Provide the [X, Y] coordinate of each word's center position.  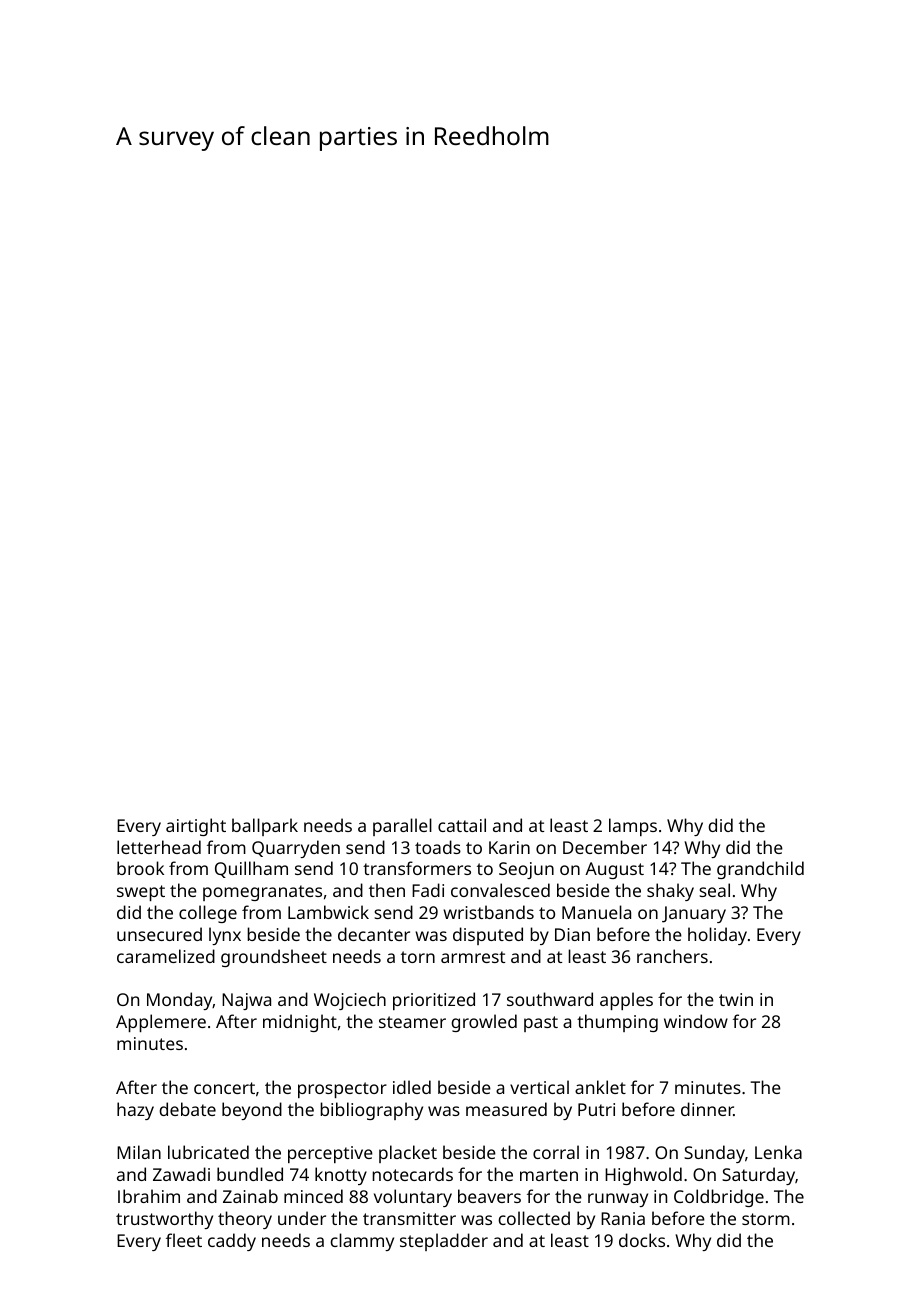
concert [224, 1088]
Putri [596, 1109]
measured [506, 1109]
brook [140, 868]
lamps [633, 827]
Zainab [250, 1196]
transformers [417, 868]
